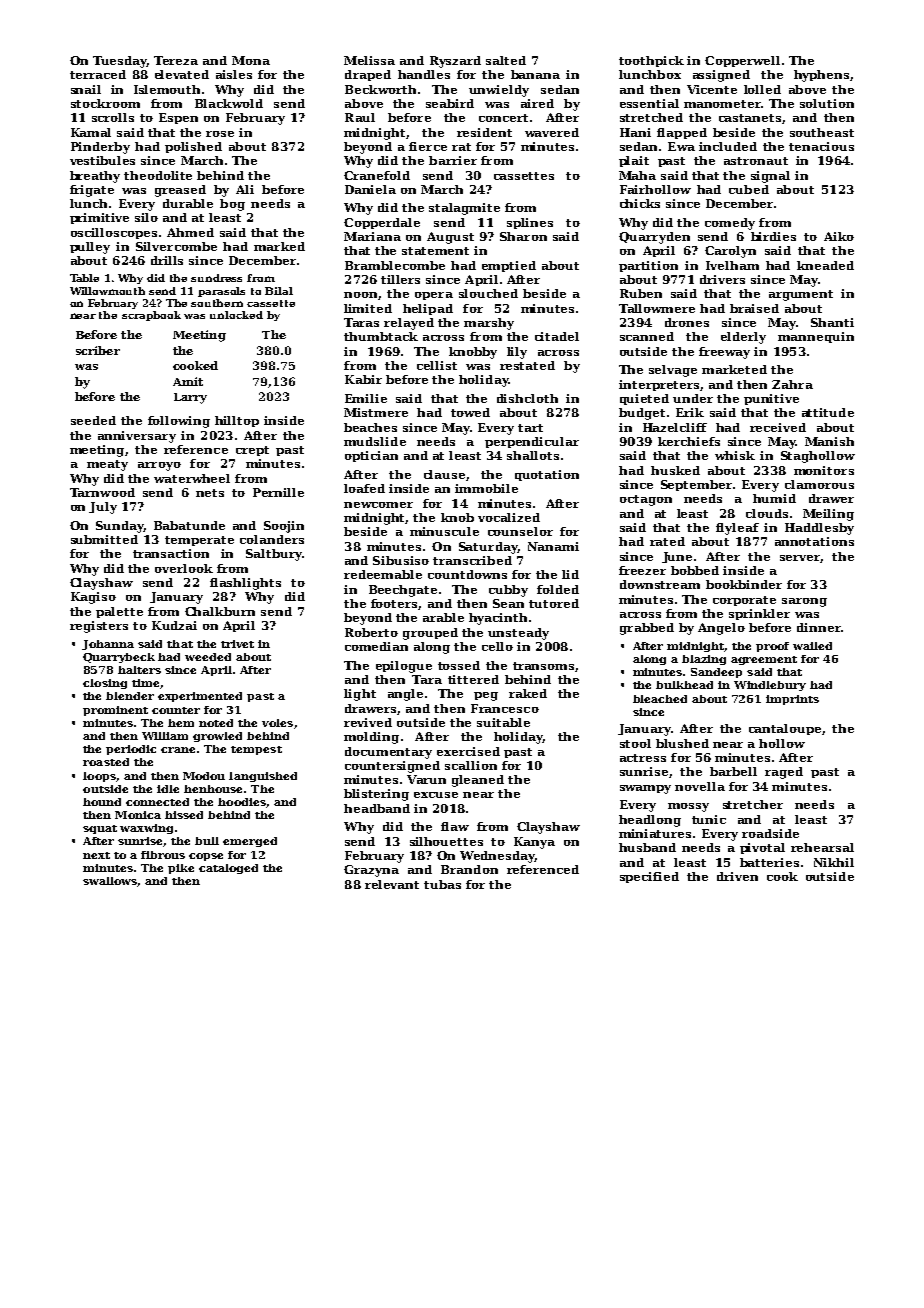 The image size is (924, 1308). What do you see at coordinates (784, 773) in the image?
I see `raged` at bounding box center [784, 773].
